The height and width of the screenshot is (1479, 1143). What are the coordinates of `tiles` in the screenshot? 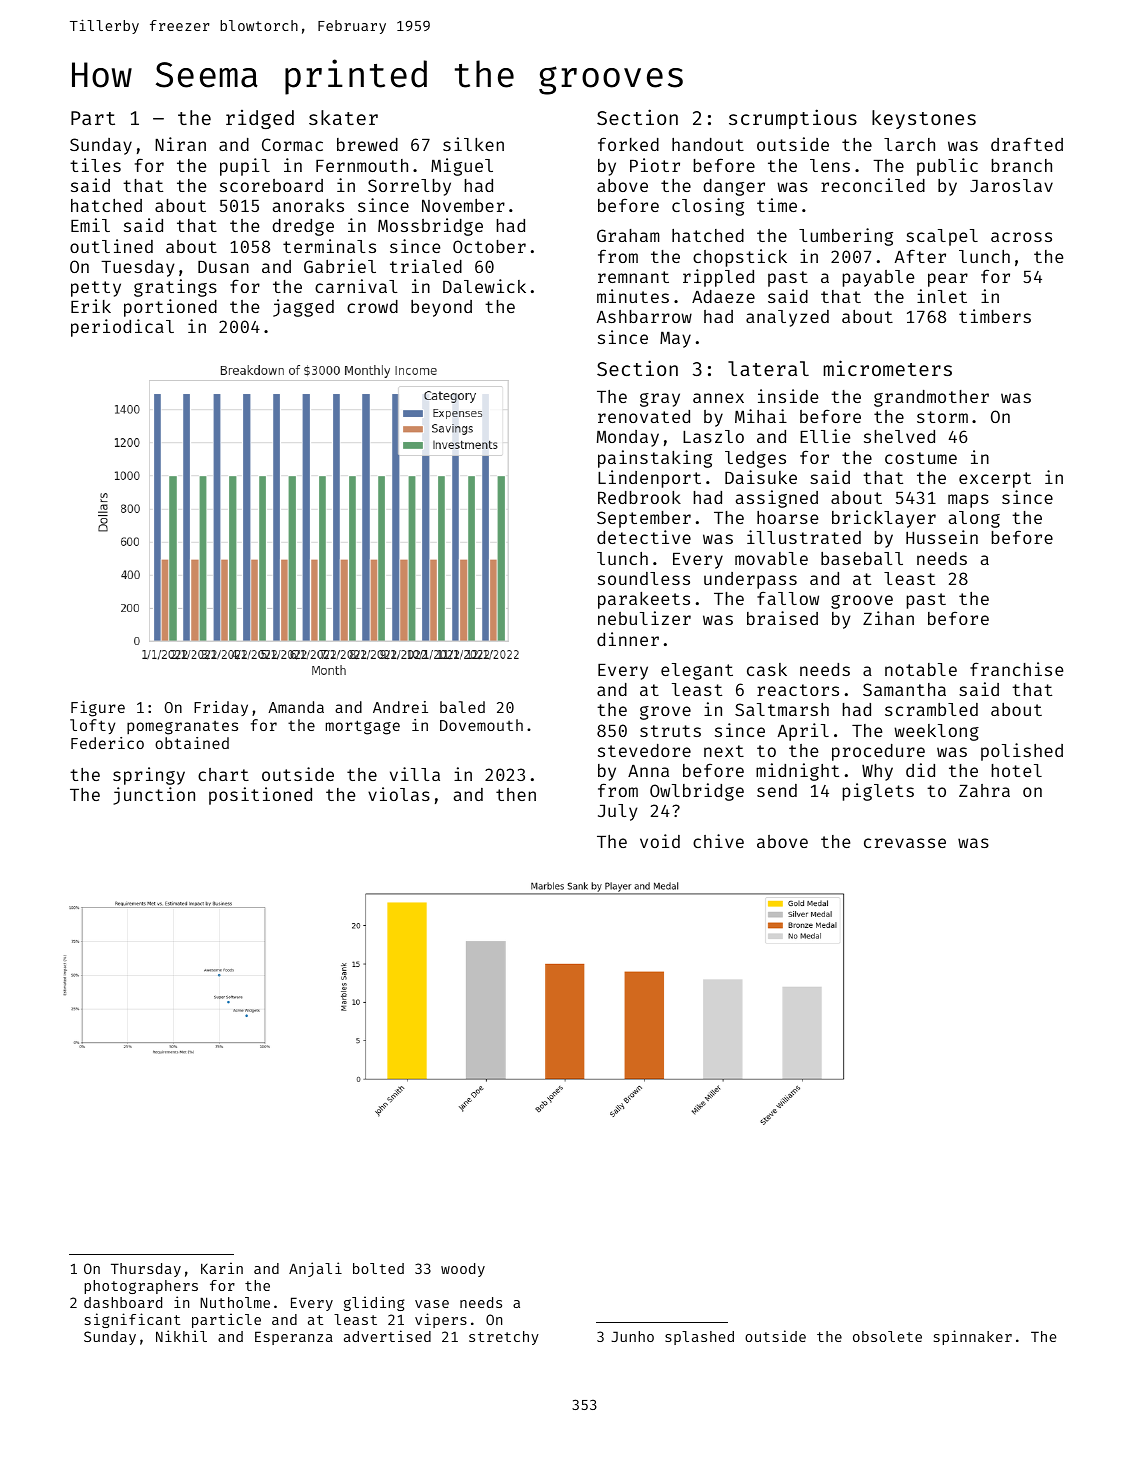 It's located at (95, 165).
